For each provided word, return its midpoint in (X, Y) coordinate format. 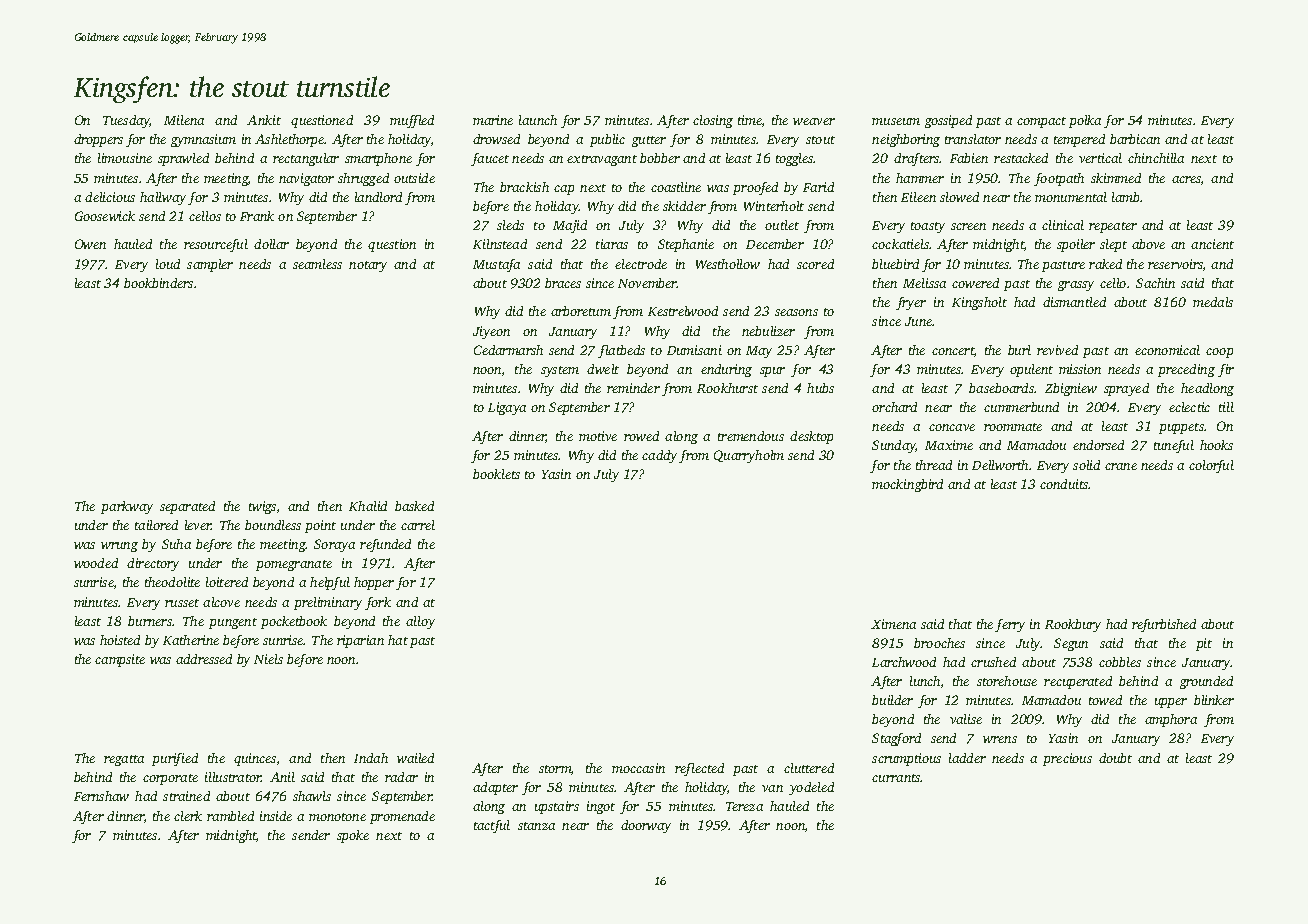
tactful (492, 826)
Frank (257, 216)
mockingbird (907, 485)
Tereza (744, 806)
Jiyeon (491, 332)
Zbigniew (1071, 389)
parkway (127, 507)
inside (276, 816)
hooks (1216, 445)
